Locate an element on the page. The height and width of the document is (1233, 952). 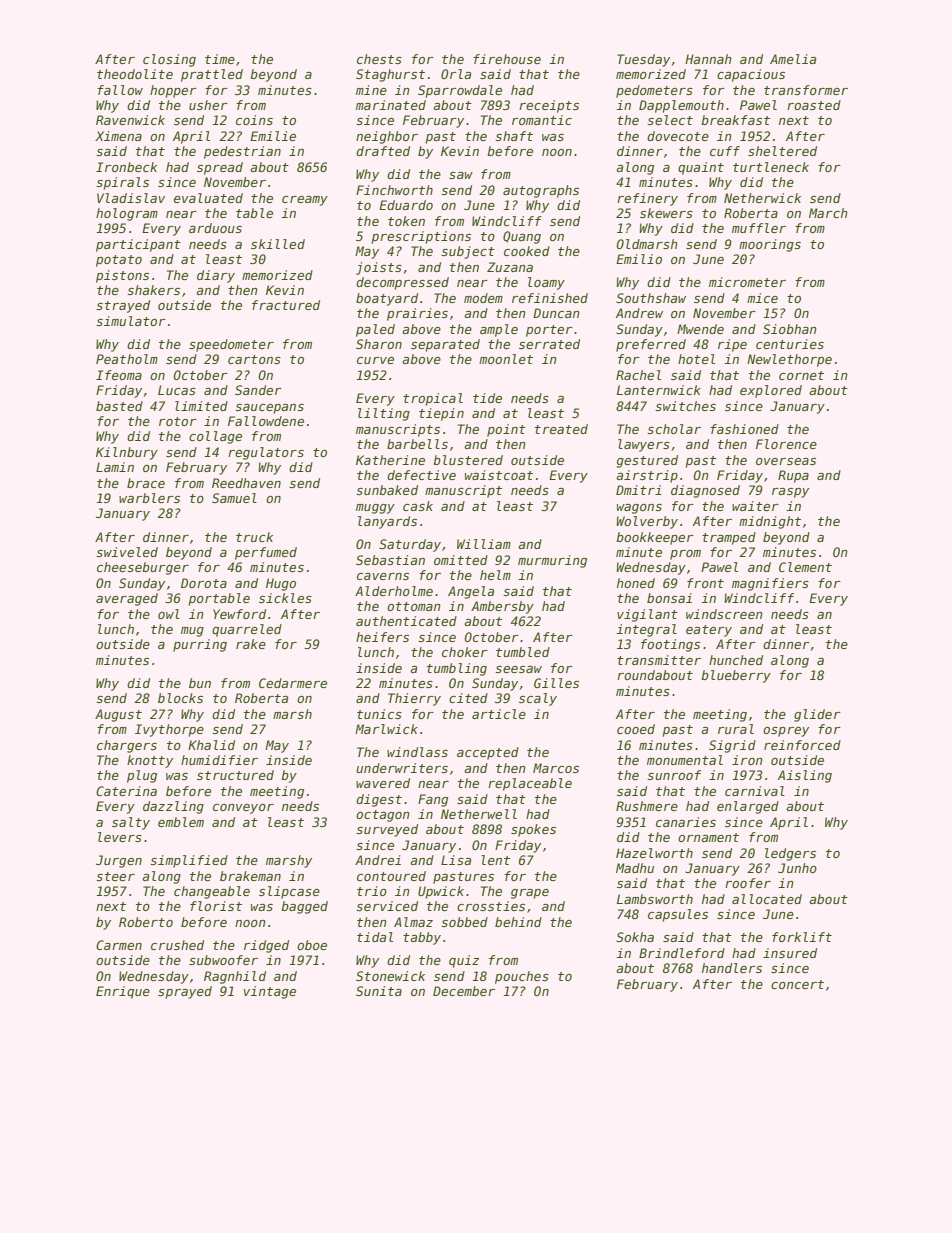
magnifiers is located at coordinates (770, 584).
